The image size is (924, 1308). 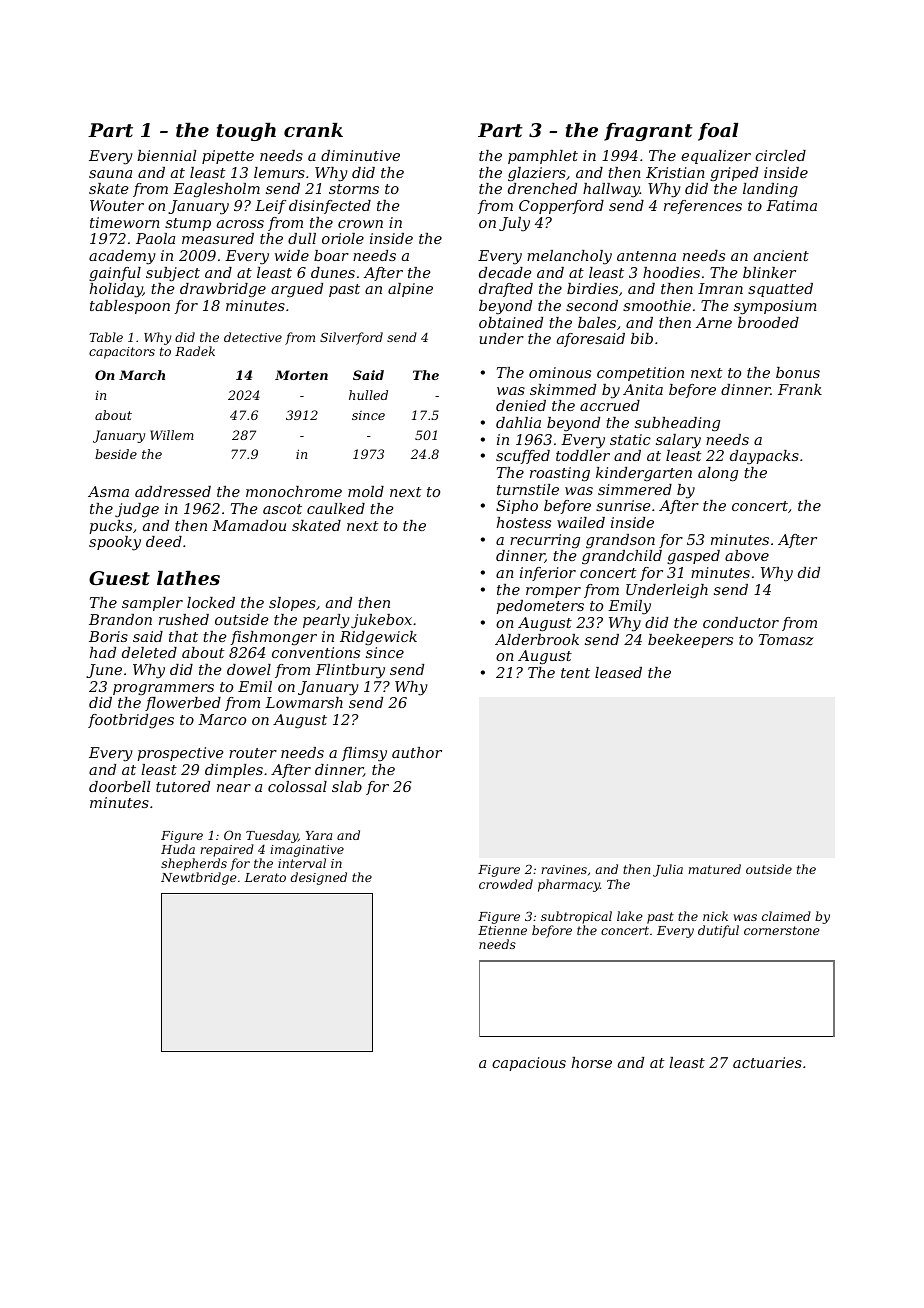 I want to click on Newtbridge, so click(x=199, y=878).
